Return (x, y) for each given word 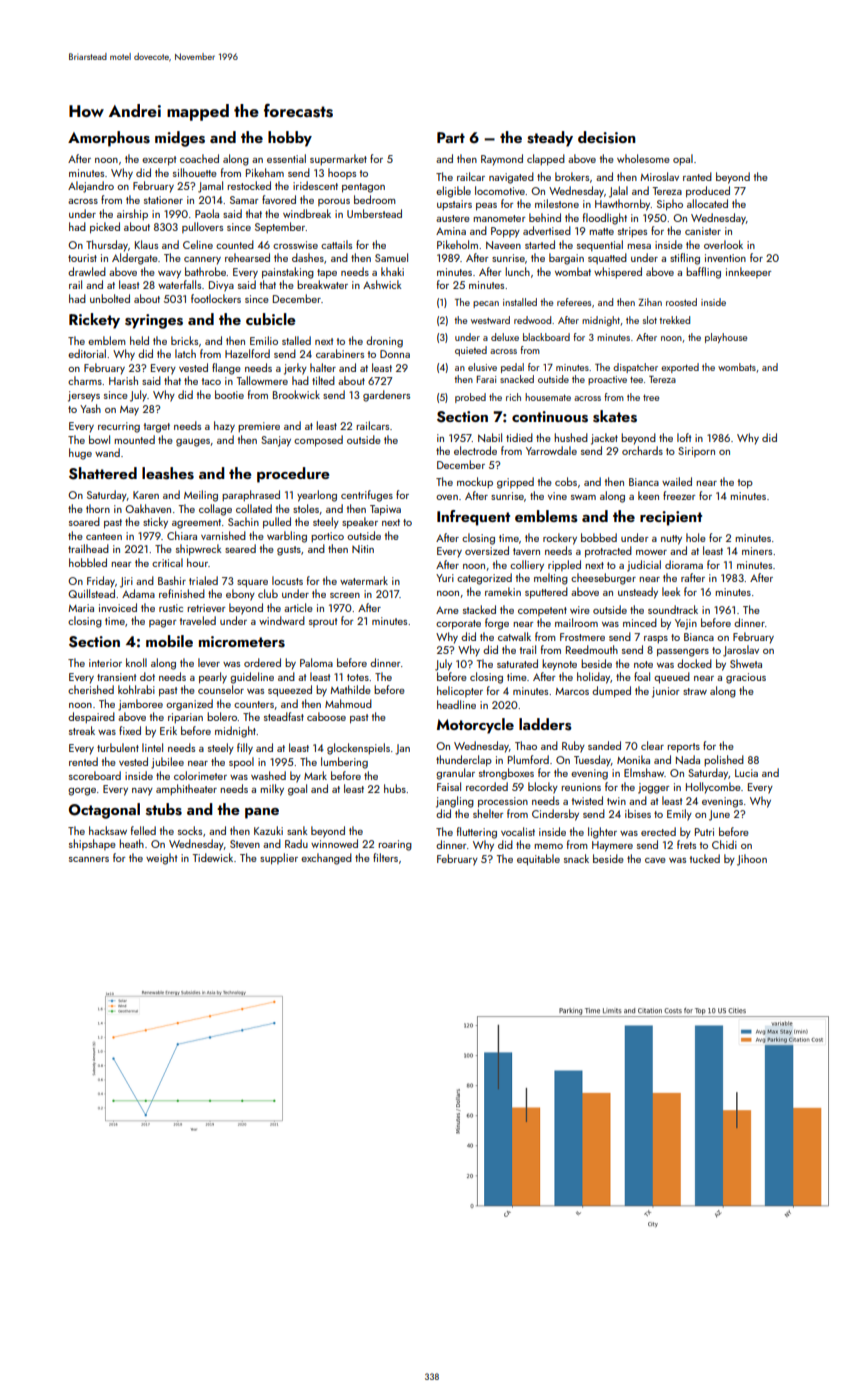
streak (82, 730)
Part (451, 137)
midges (180, 139)
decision (606, 137)
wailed (677, 481)
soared (84, 521)
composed (318, 441)
